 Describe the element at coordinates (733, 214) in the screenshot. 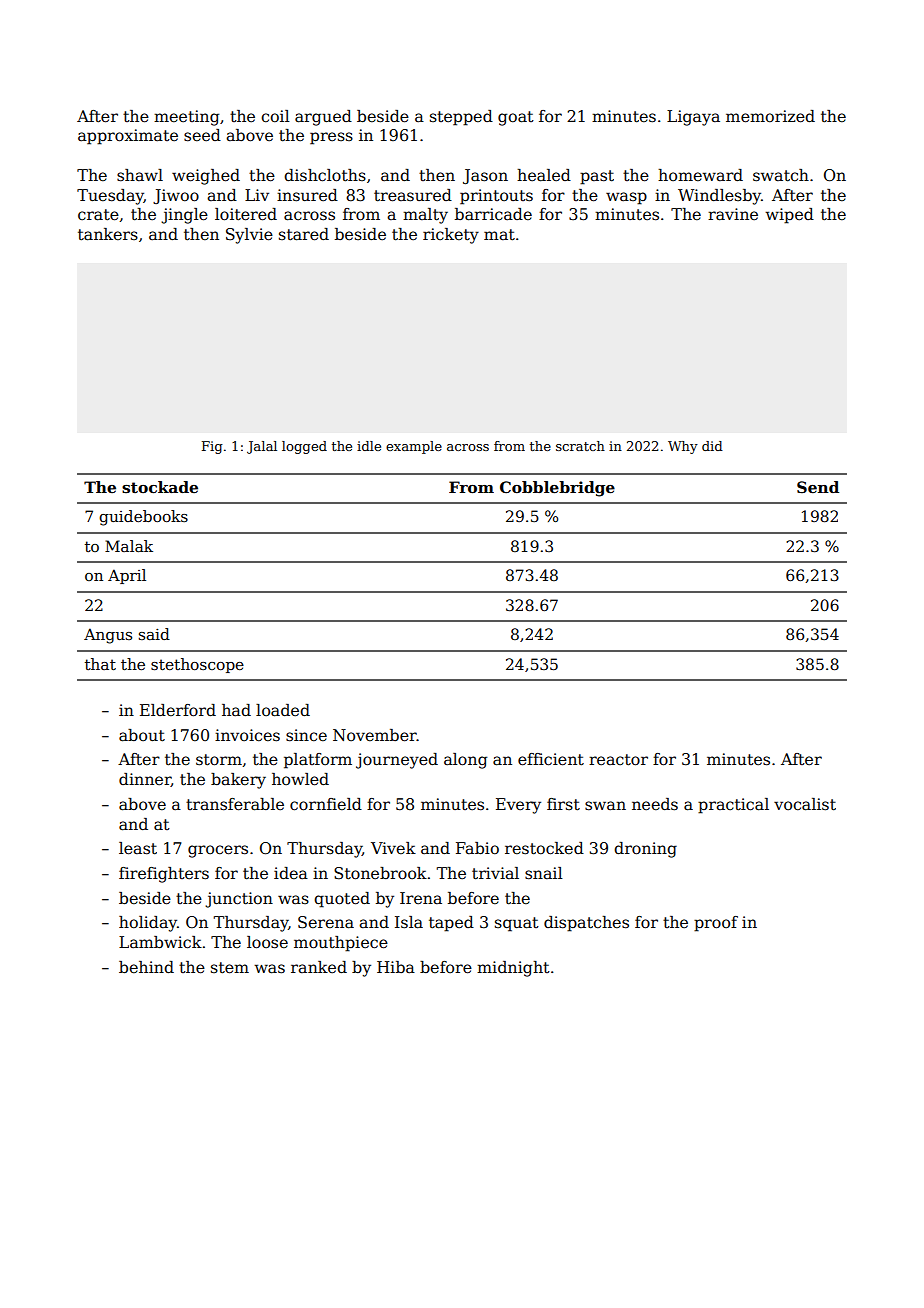

I see `ravine` at that location.
